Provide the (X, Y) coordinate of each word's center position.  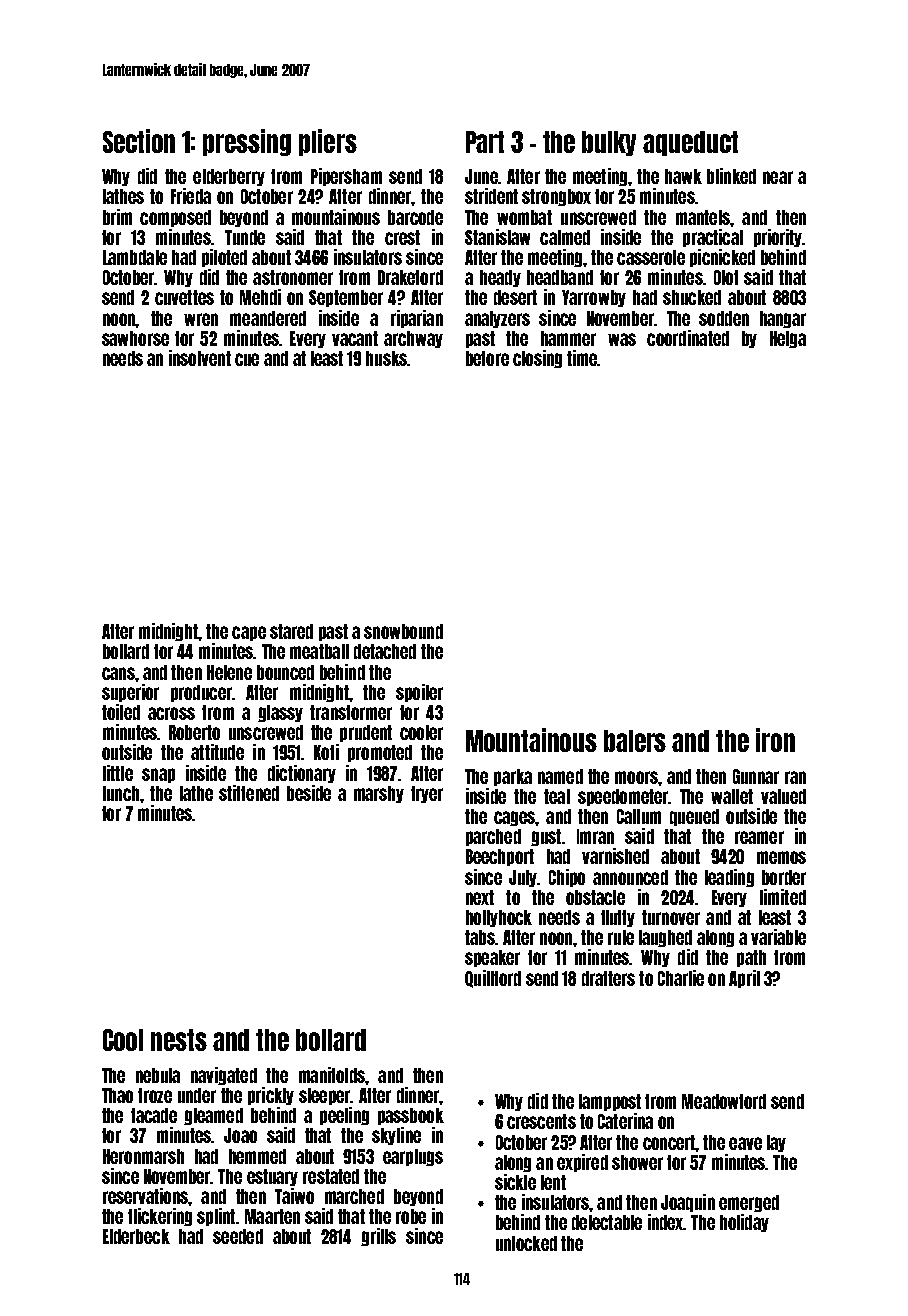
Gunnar (756, 776)
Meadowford (724, 1101)
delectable (607, 1222)
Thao (117, 1095)
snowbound (403, 631)
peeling (344, 1116)
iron (775, 740)
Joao (240, 1135)
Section (139, 141)
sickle (515, 1182)
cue (247, 359)
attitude (217, 752)
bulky (609, 143)
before (487, 358)
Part (485, 142)
